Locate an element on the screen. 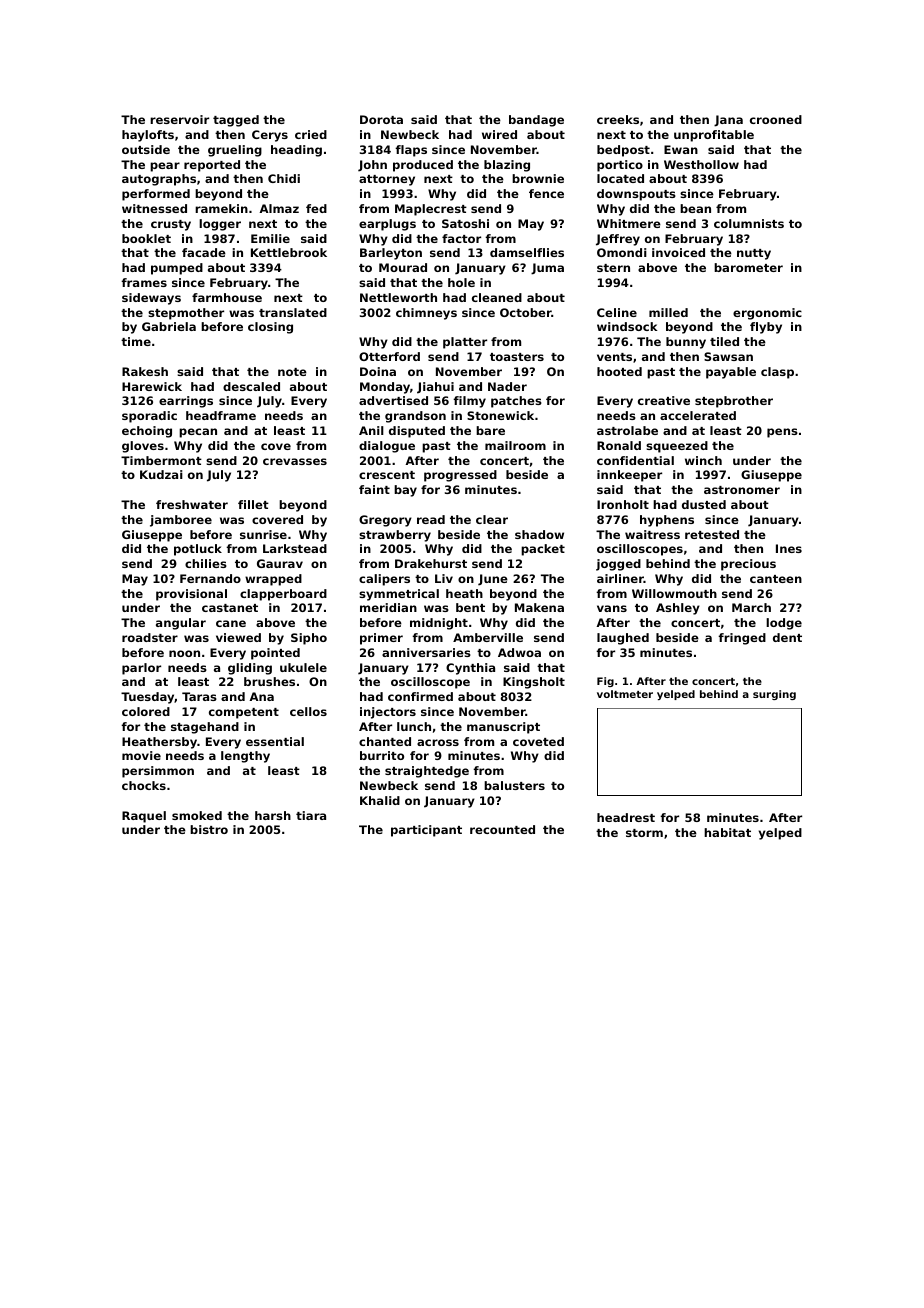  competent is located at coordinates (244, 713).
